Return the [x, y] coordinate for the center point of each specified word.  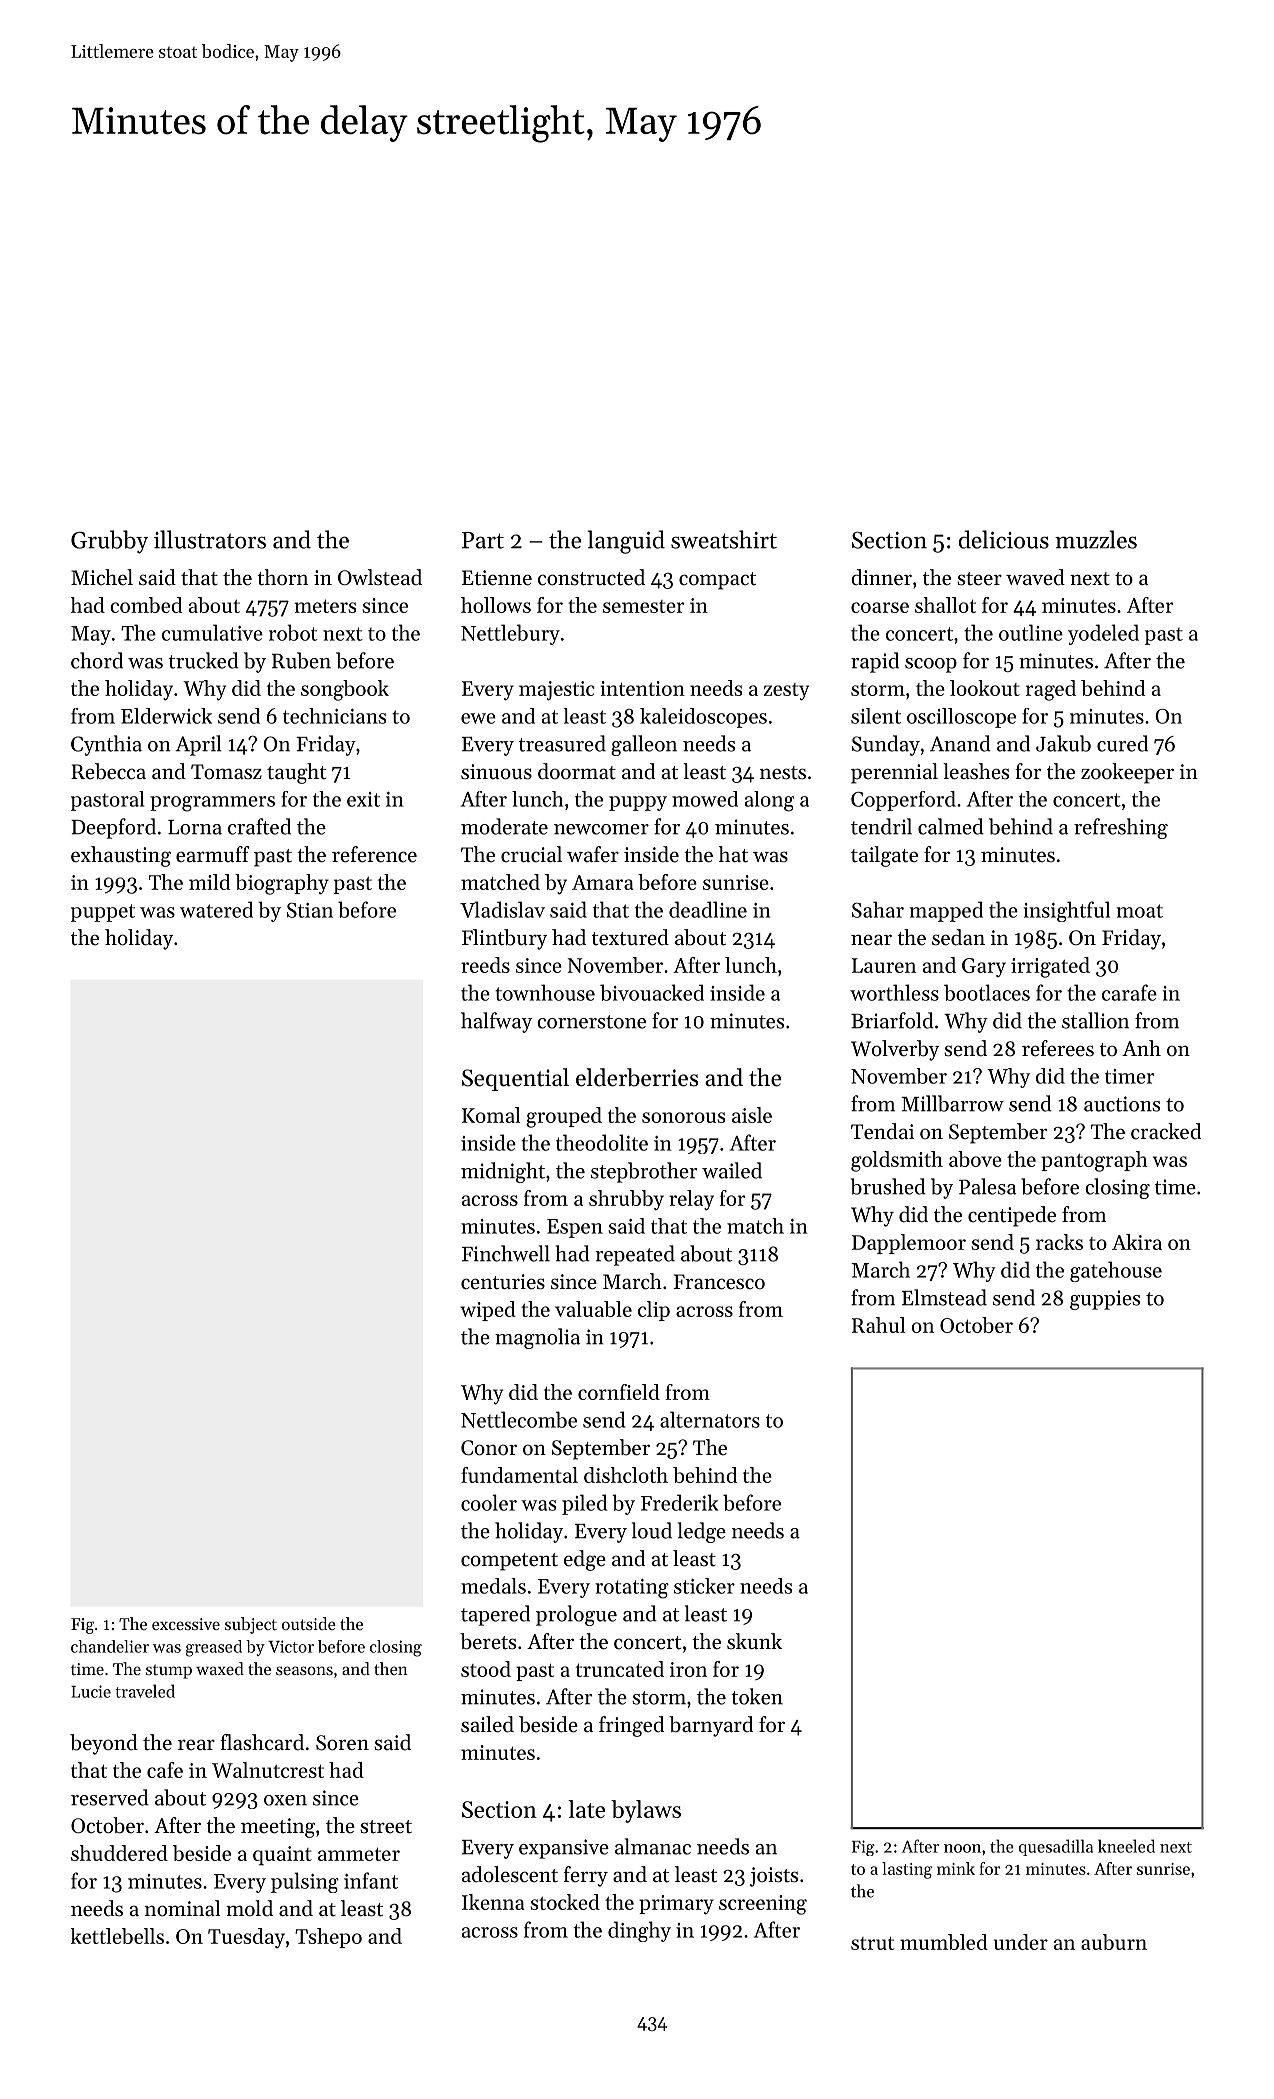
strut [872, 1943]
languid [626, 542]
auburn [1114, 1942]
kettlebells [117, 1936]
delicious [1004, 539]
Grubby [109, 542]
